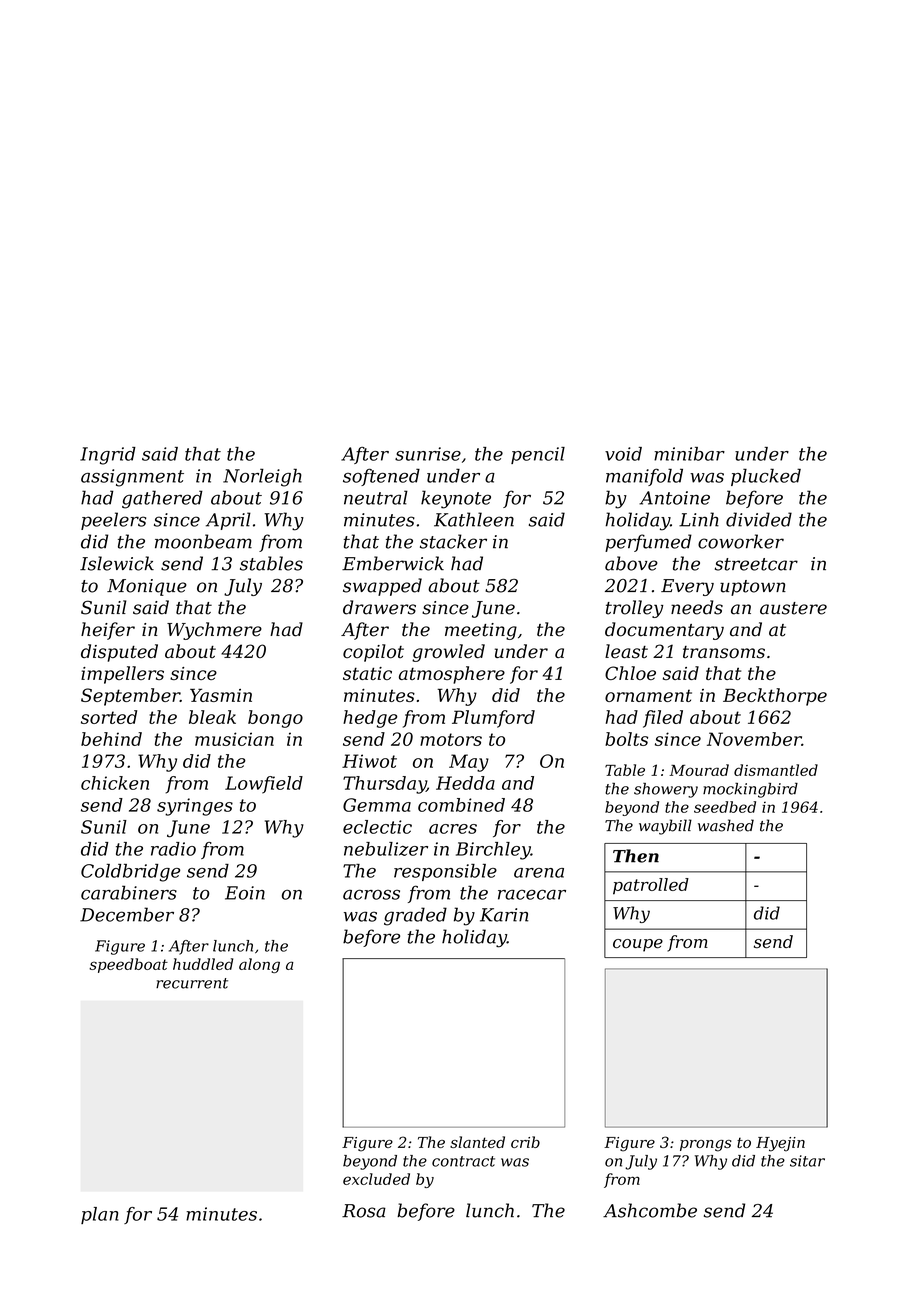 This page has width=908, height=1316. What do you see at coordinates (122, 675) in the page?
I see `impellers` at bounding box center [122, 675].
